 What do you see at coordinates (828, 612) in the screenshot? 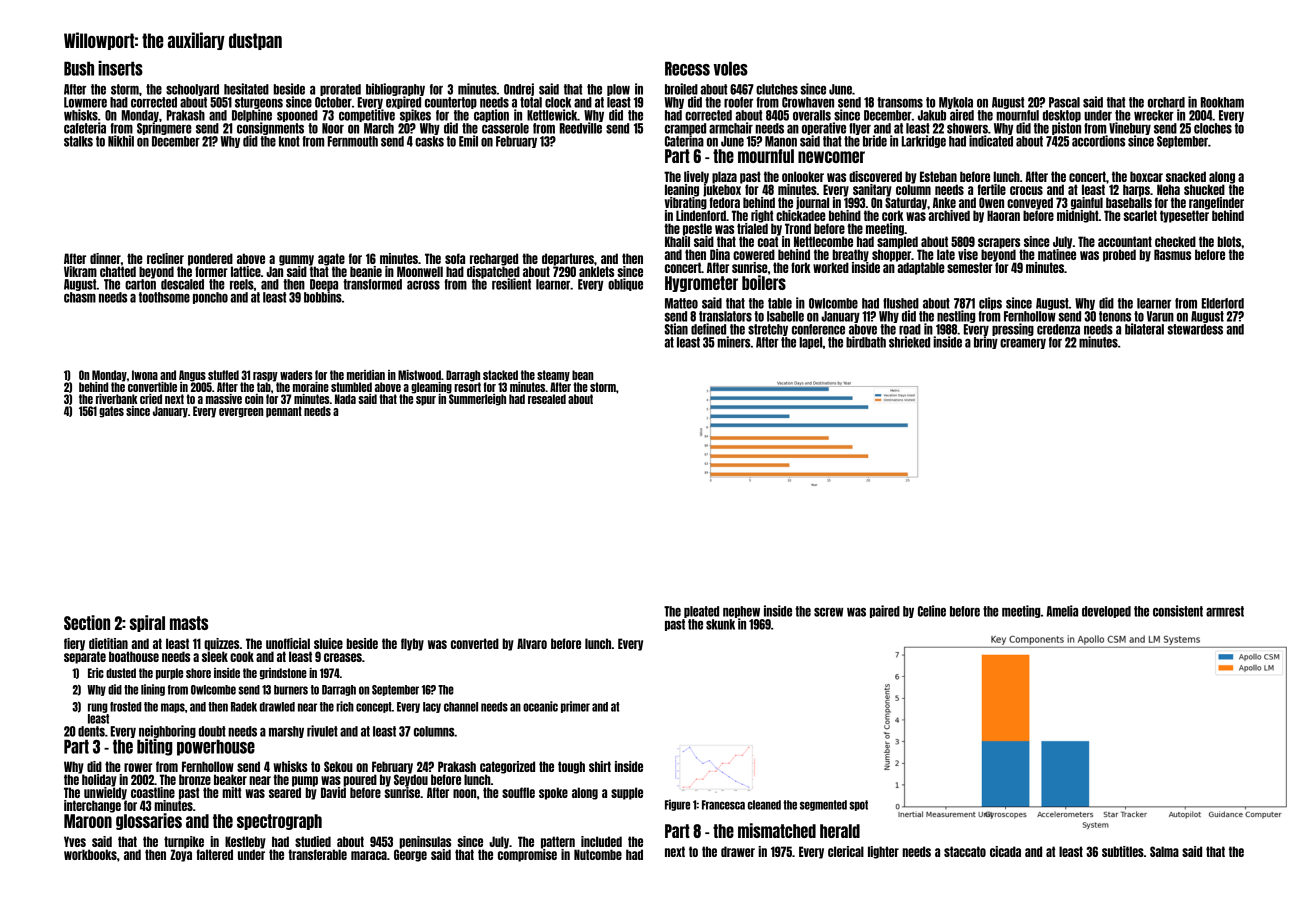
I see `screw` at bounding box center [828, 612].
